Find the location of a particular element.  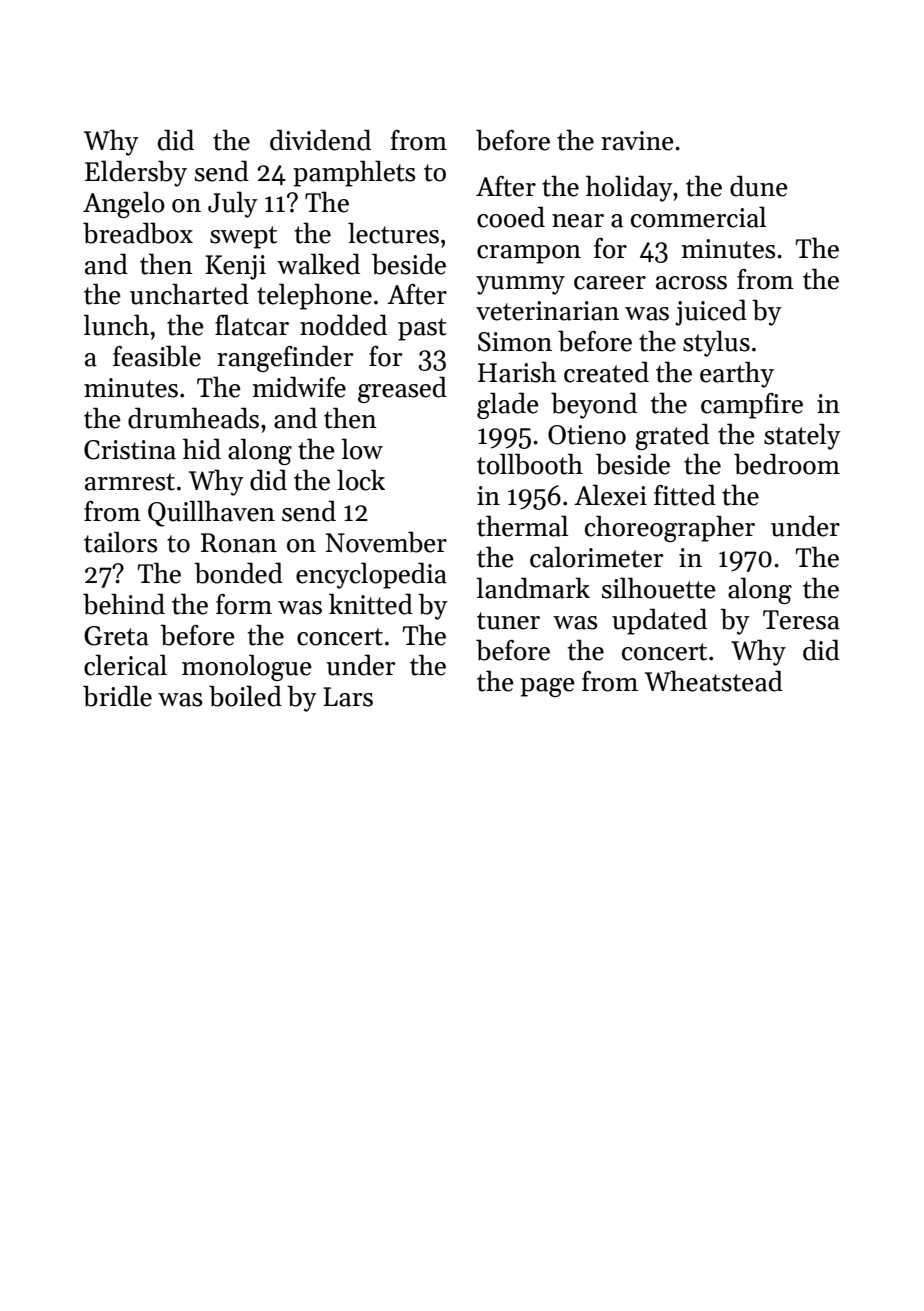

page is located at coordinates (547, 687).
